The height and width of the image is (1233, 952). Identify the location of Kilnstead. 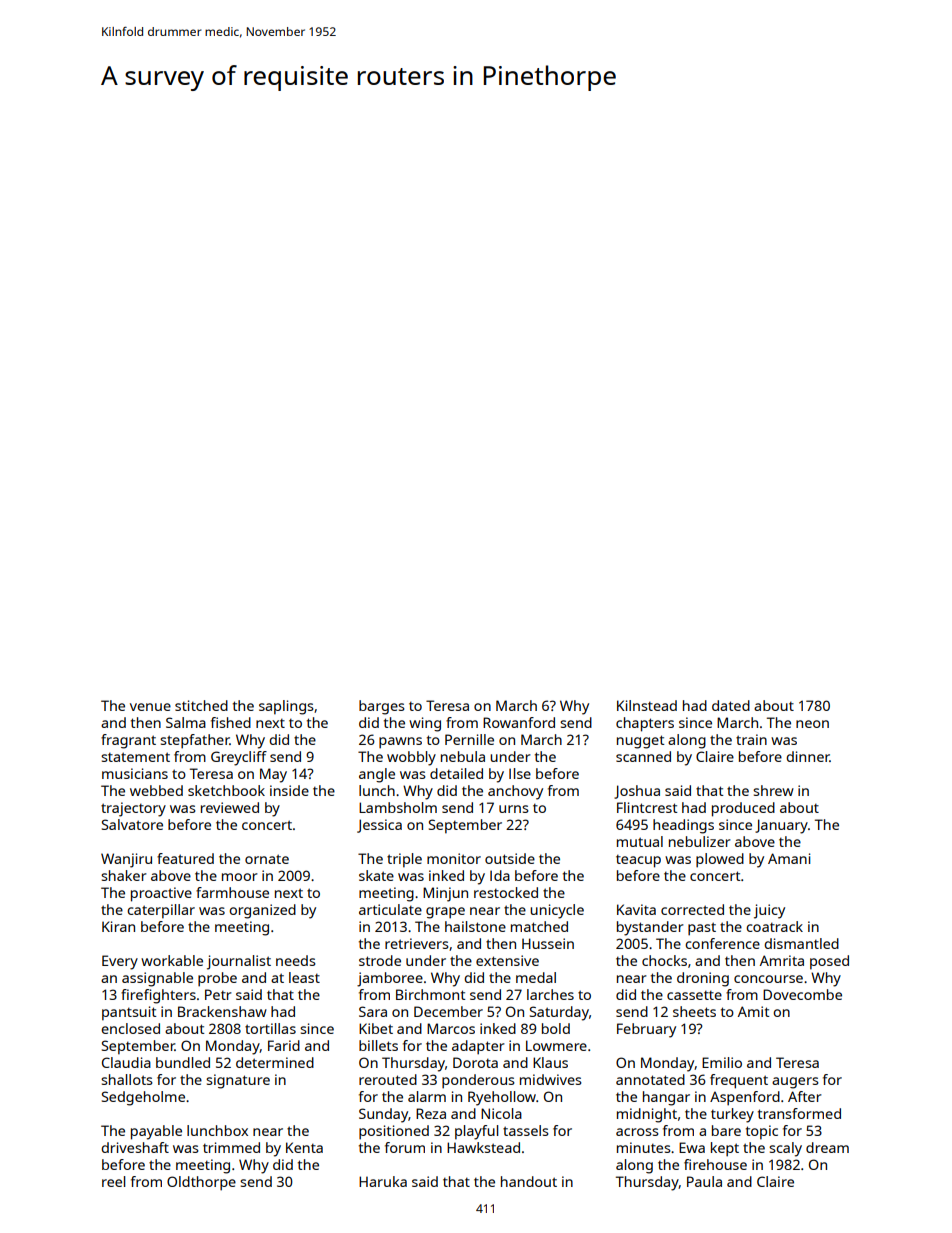
(647, 705).
